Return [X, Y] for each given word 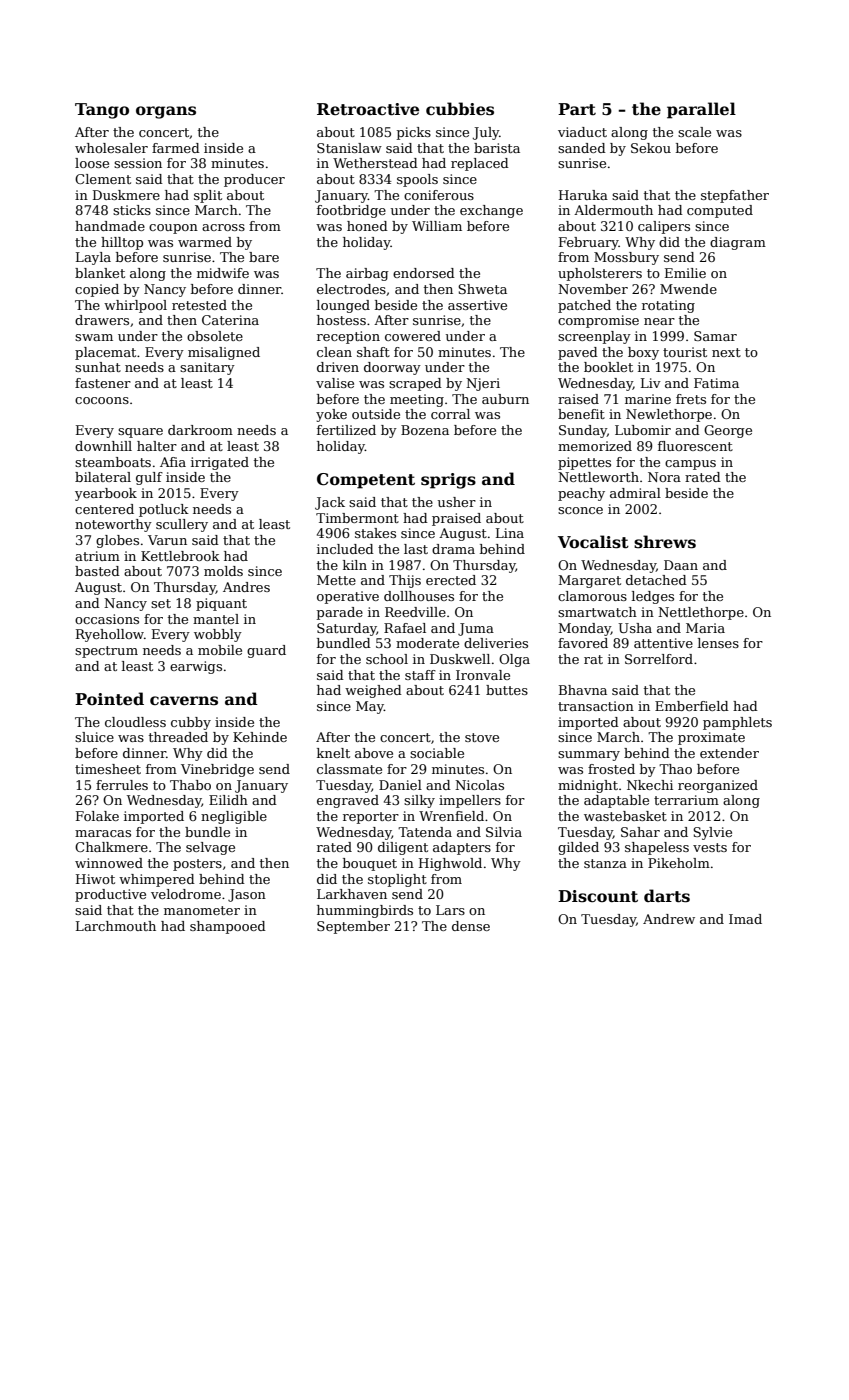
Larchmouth [116, 926]
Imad [745, 919]
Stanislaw [349, 148]
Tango [102, 111]
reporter [371, 818]
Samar [715, 336]
